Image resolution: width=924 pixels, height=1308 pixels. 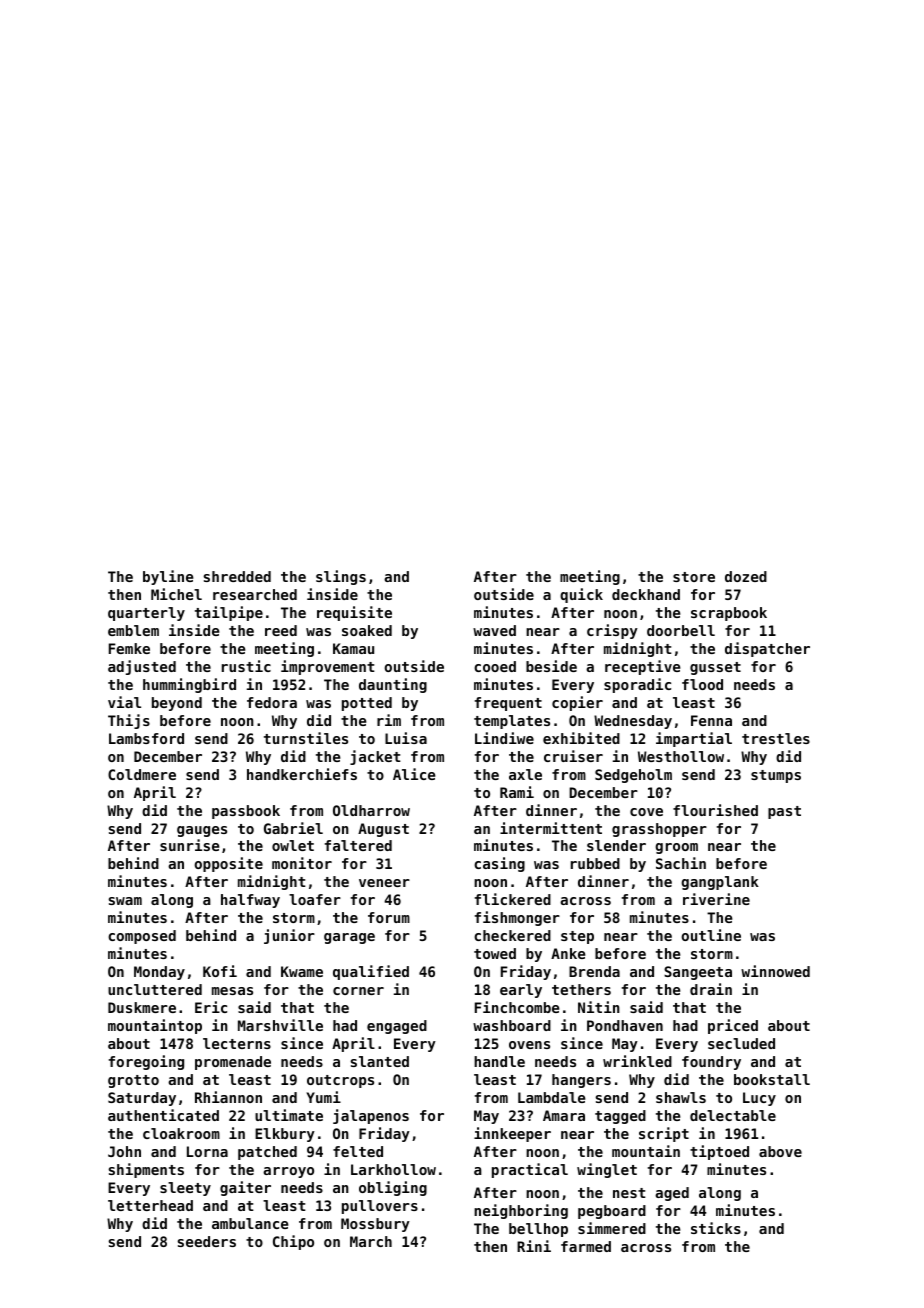 I want to click on slings, so click(x=341, y=577).
